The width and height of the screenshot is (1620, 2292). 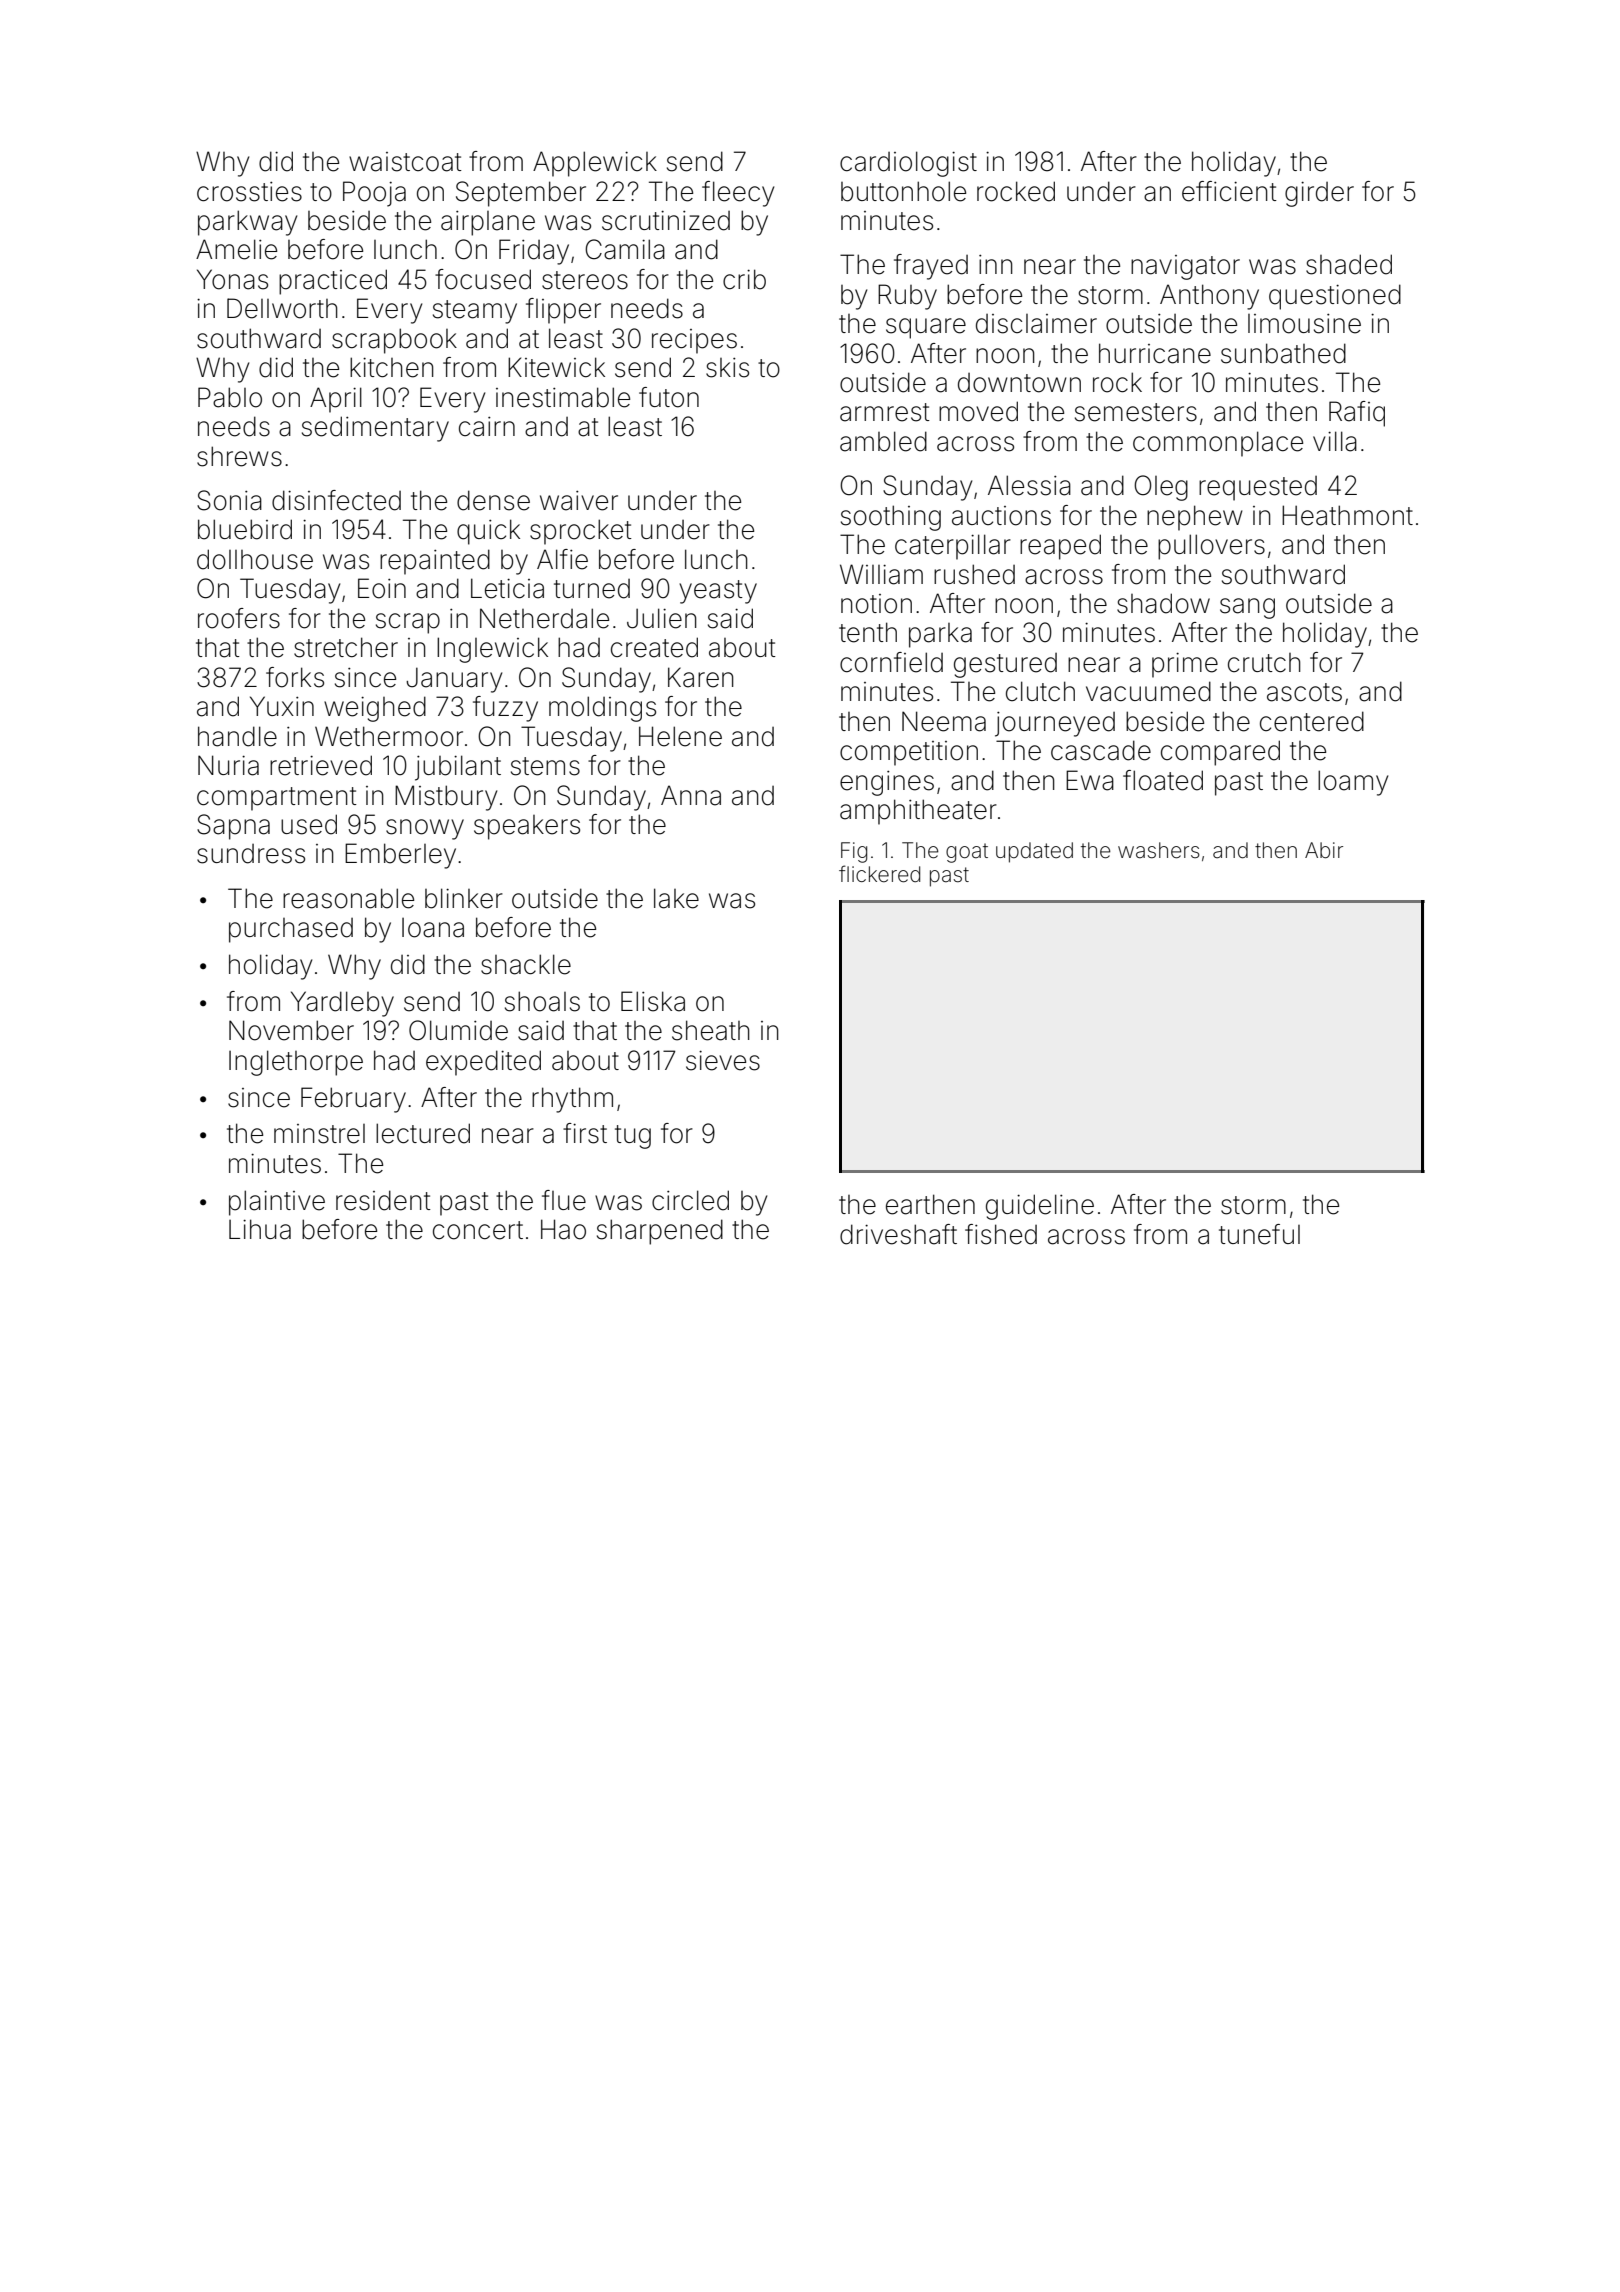 What do you see at coordinates (493, 500) in the screenshot?
I see `dense` at bounding box center [493, 500].
